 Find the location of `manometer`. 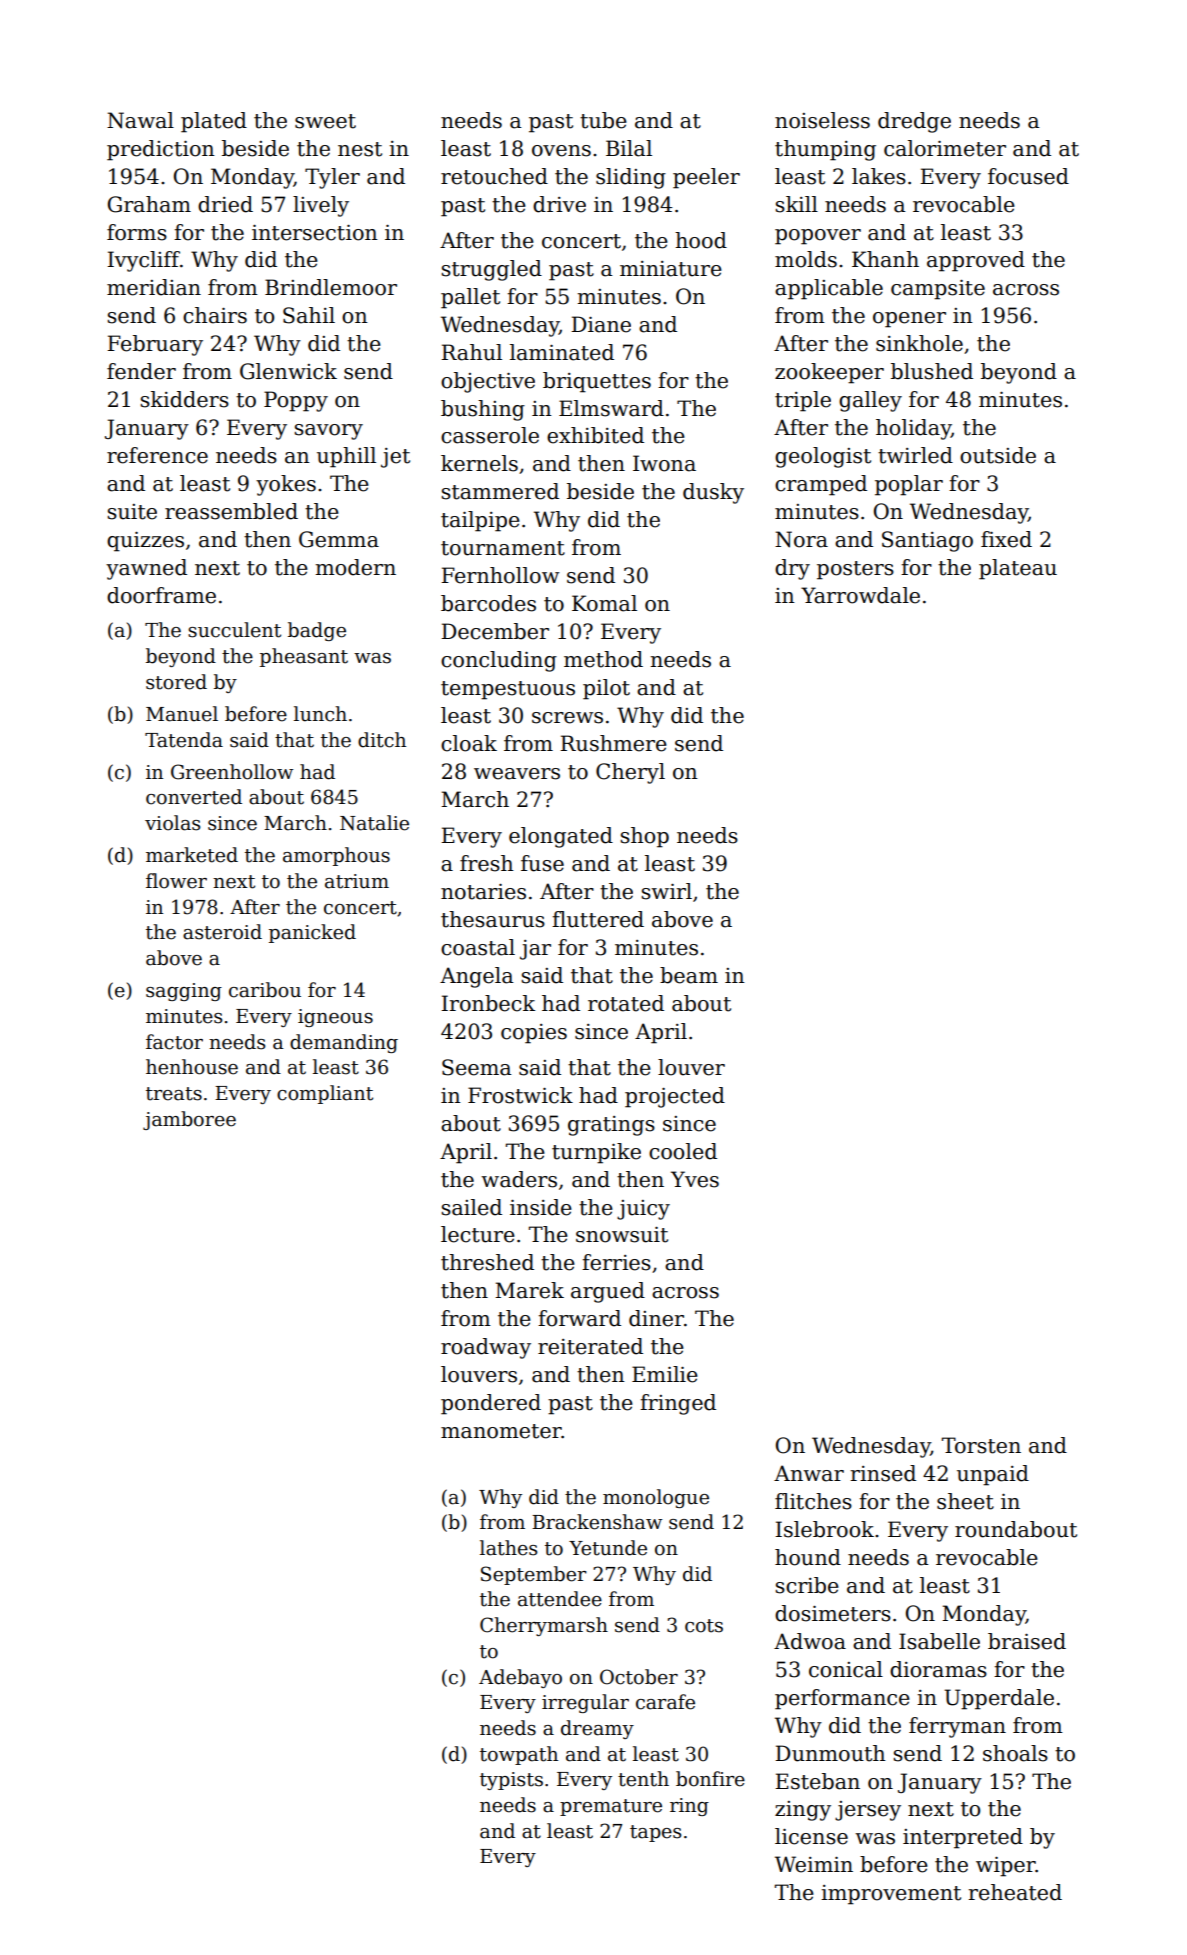

manometer is located at coordinates (501, 1431).
